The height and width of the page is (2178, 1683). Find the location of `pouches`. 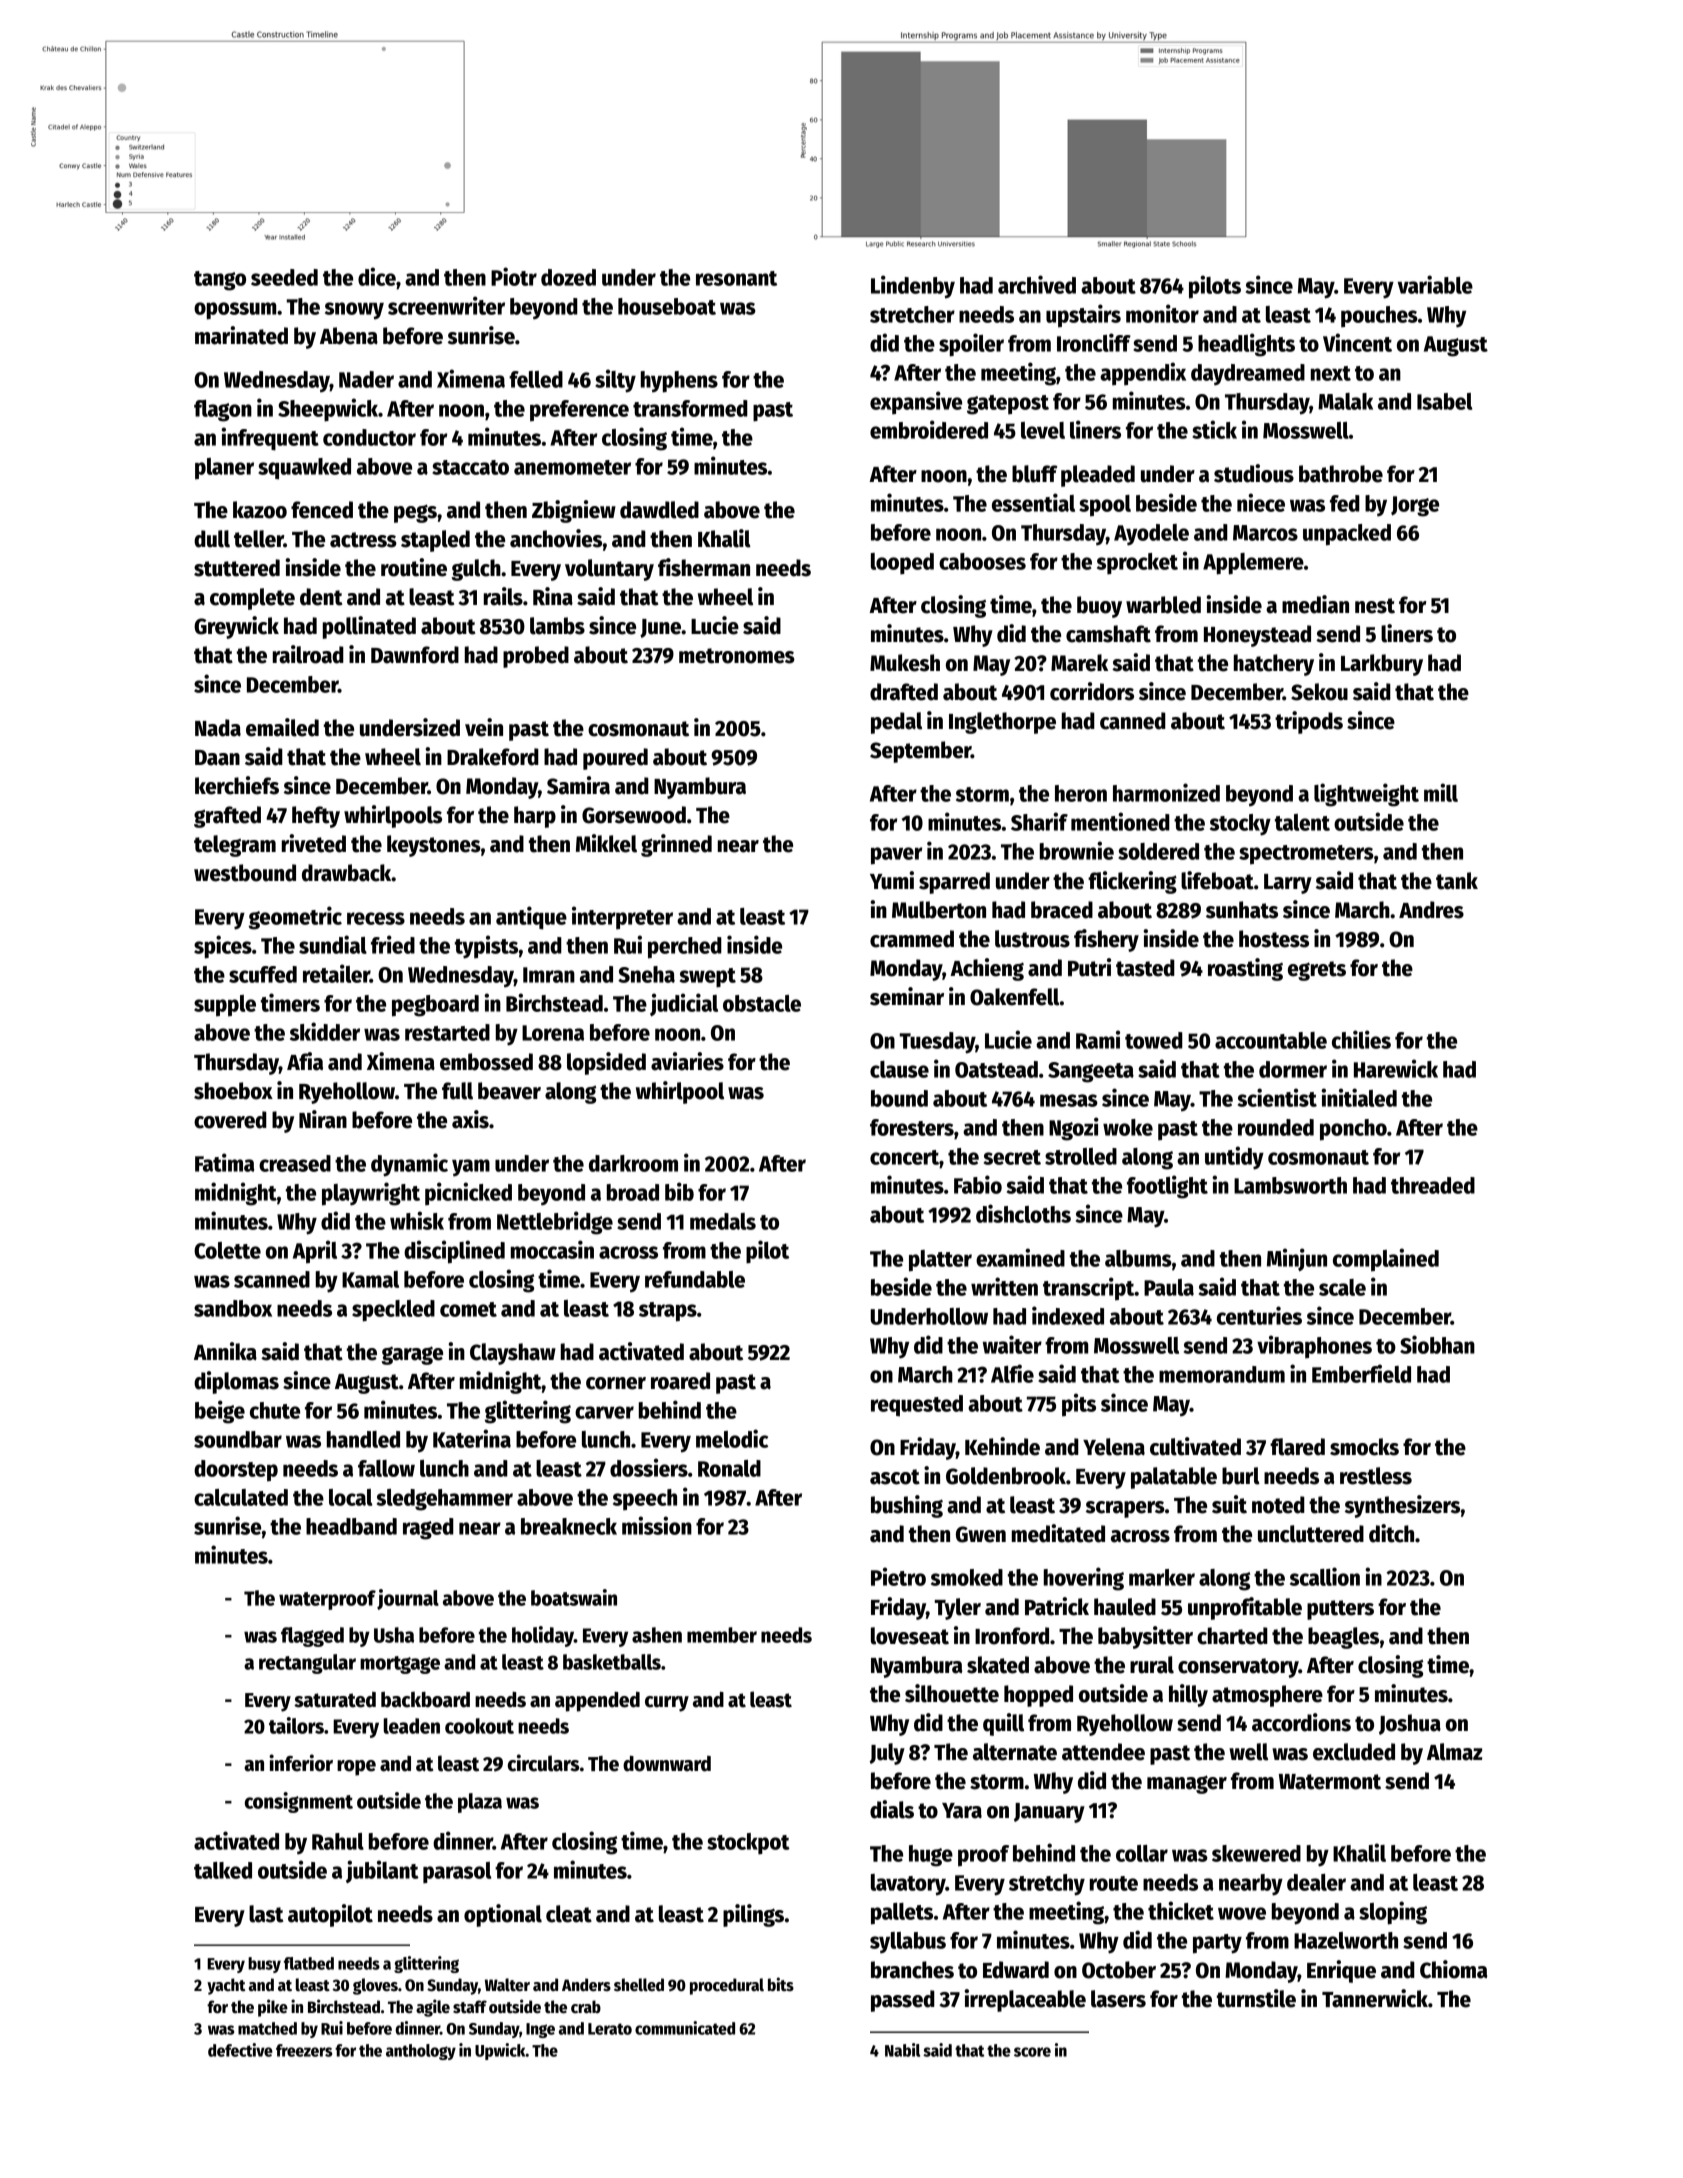

pouches is located at coordinates (1379, 316).
